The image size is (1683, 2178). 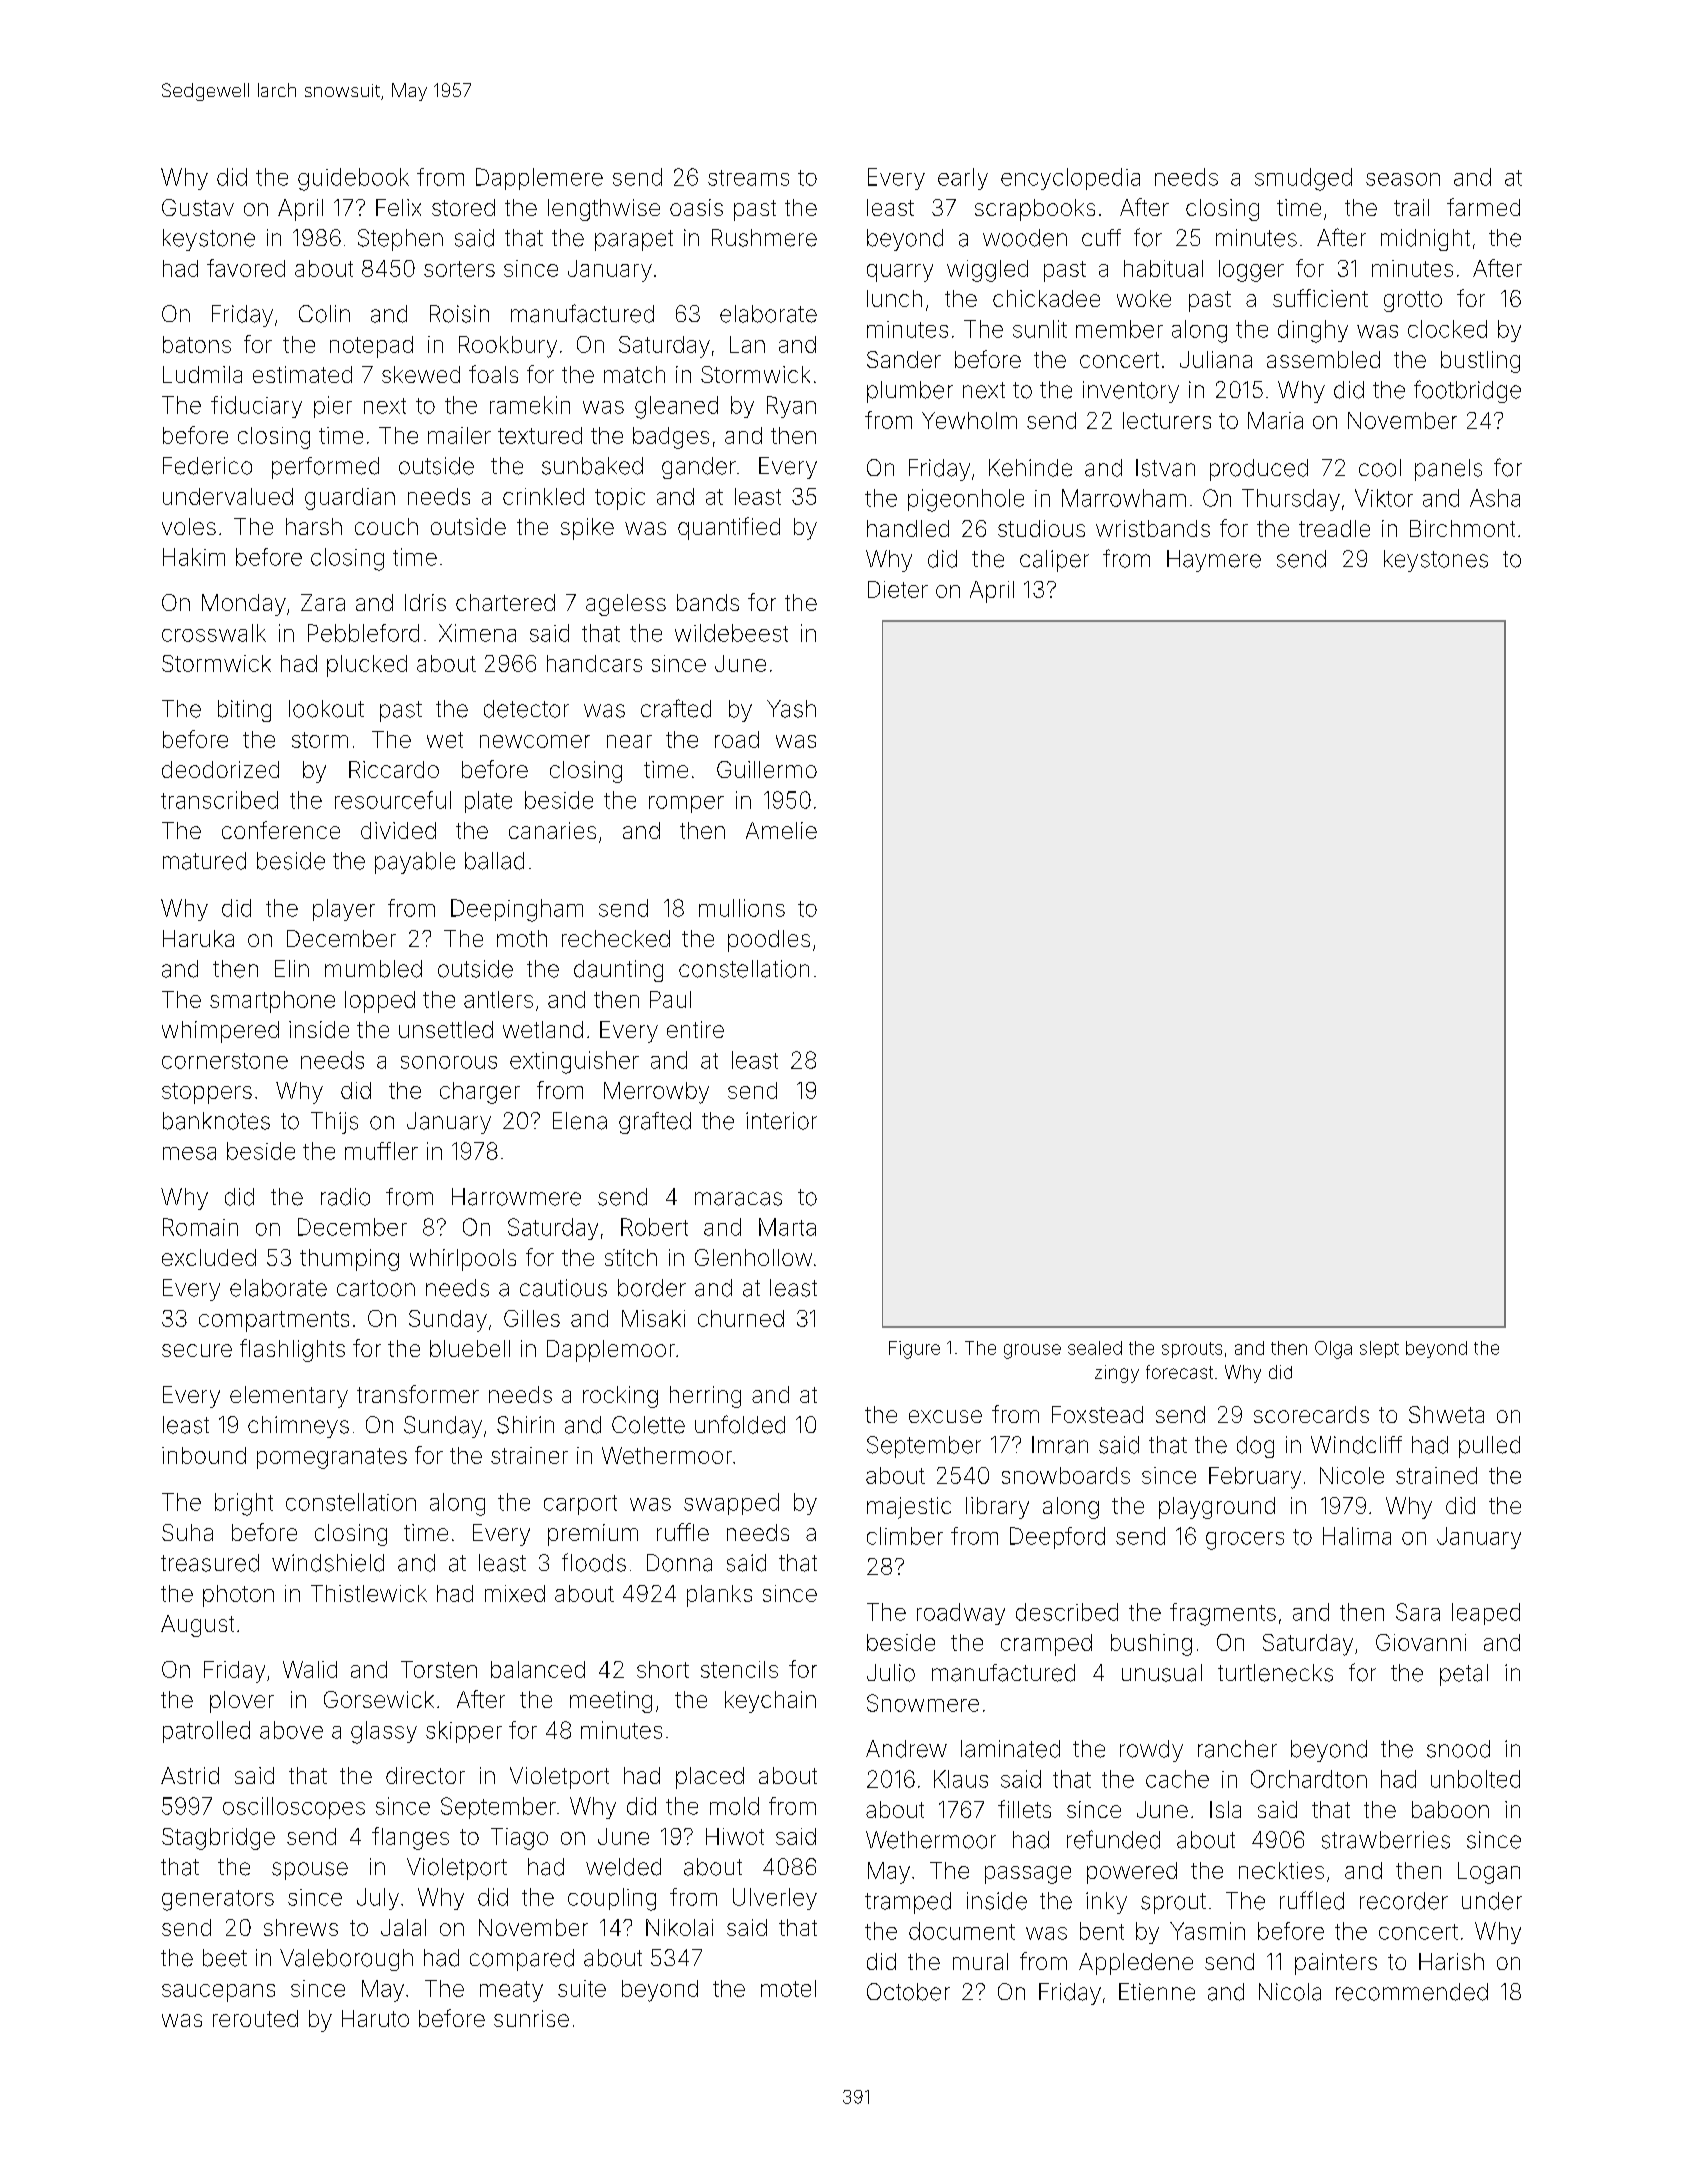 I want to click on compartments, so click(x=274, y=1321).
